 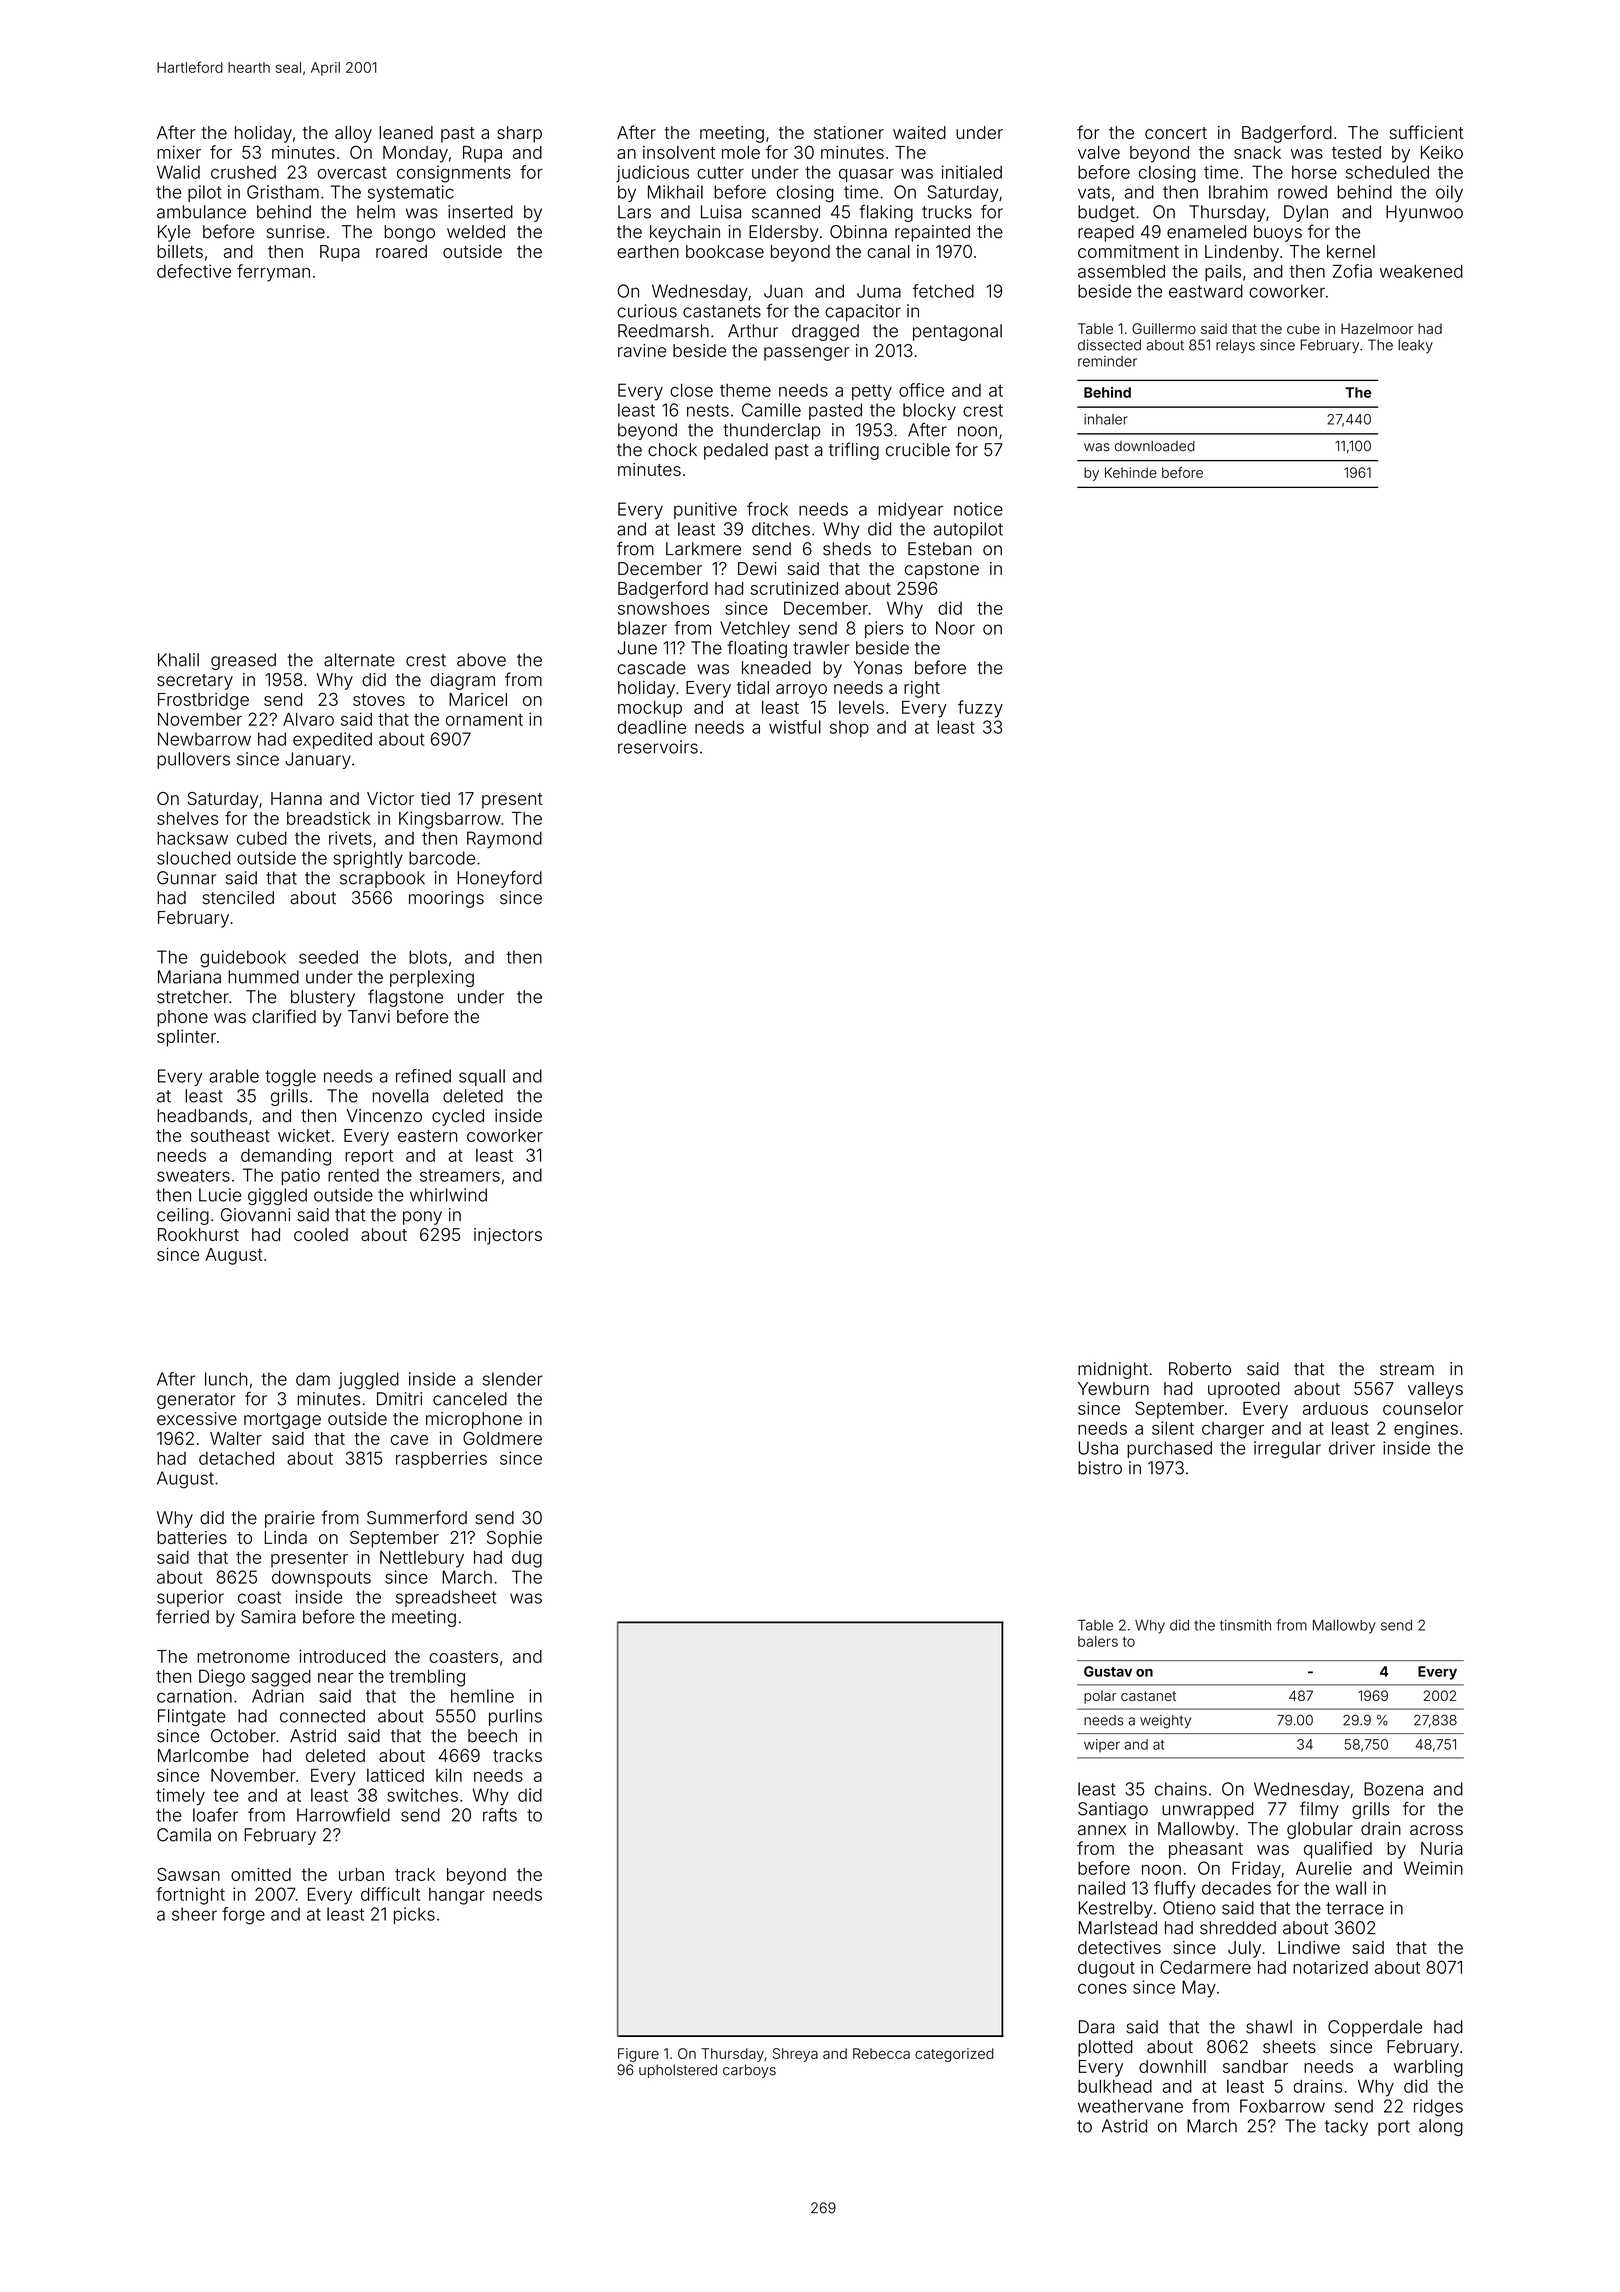 I want to click on sufficient, so click(x=1426, y=132).
